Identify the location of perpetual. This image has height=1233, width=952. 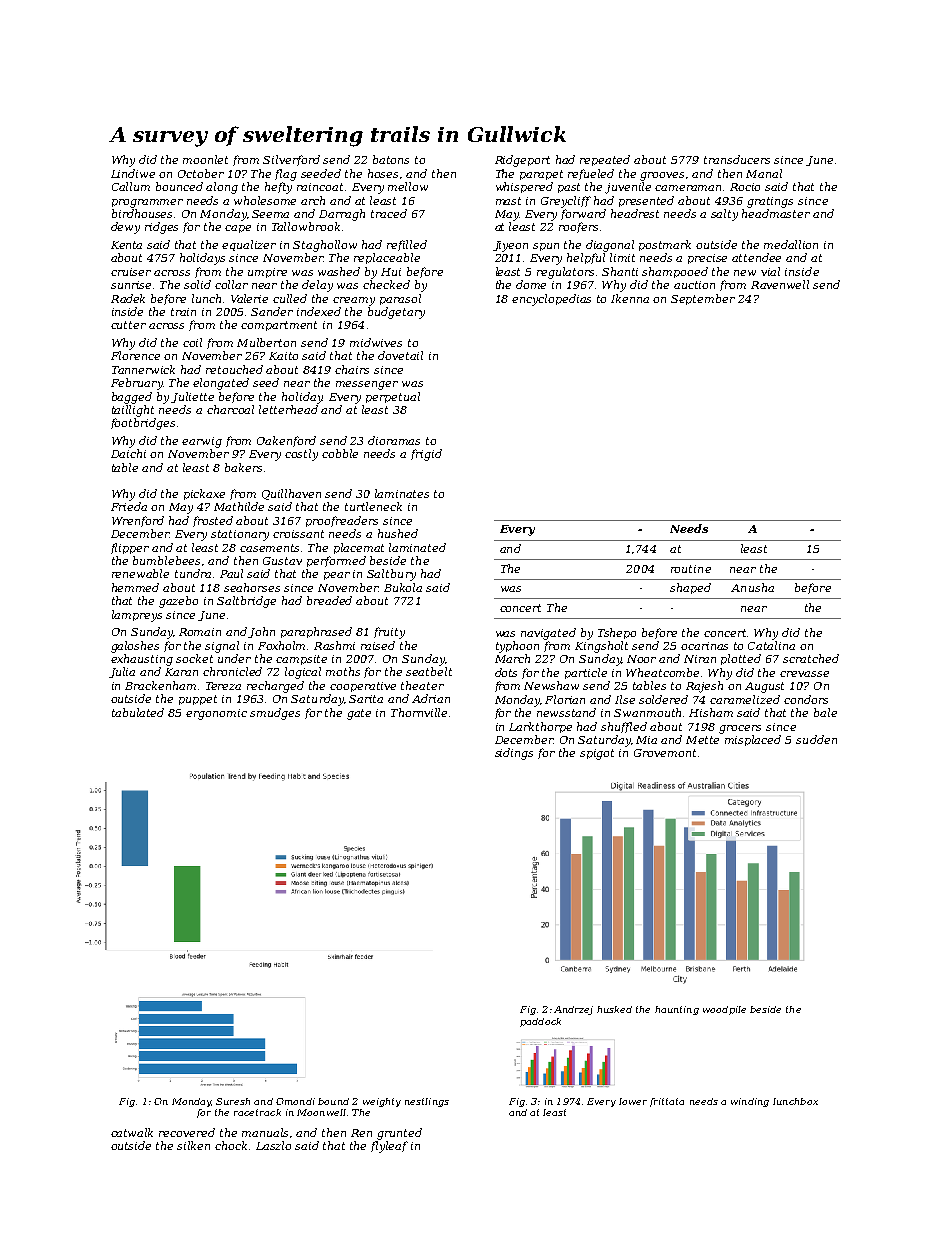
(393, 397).
